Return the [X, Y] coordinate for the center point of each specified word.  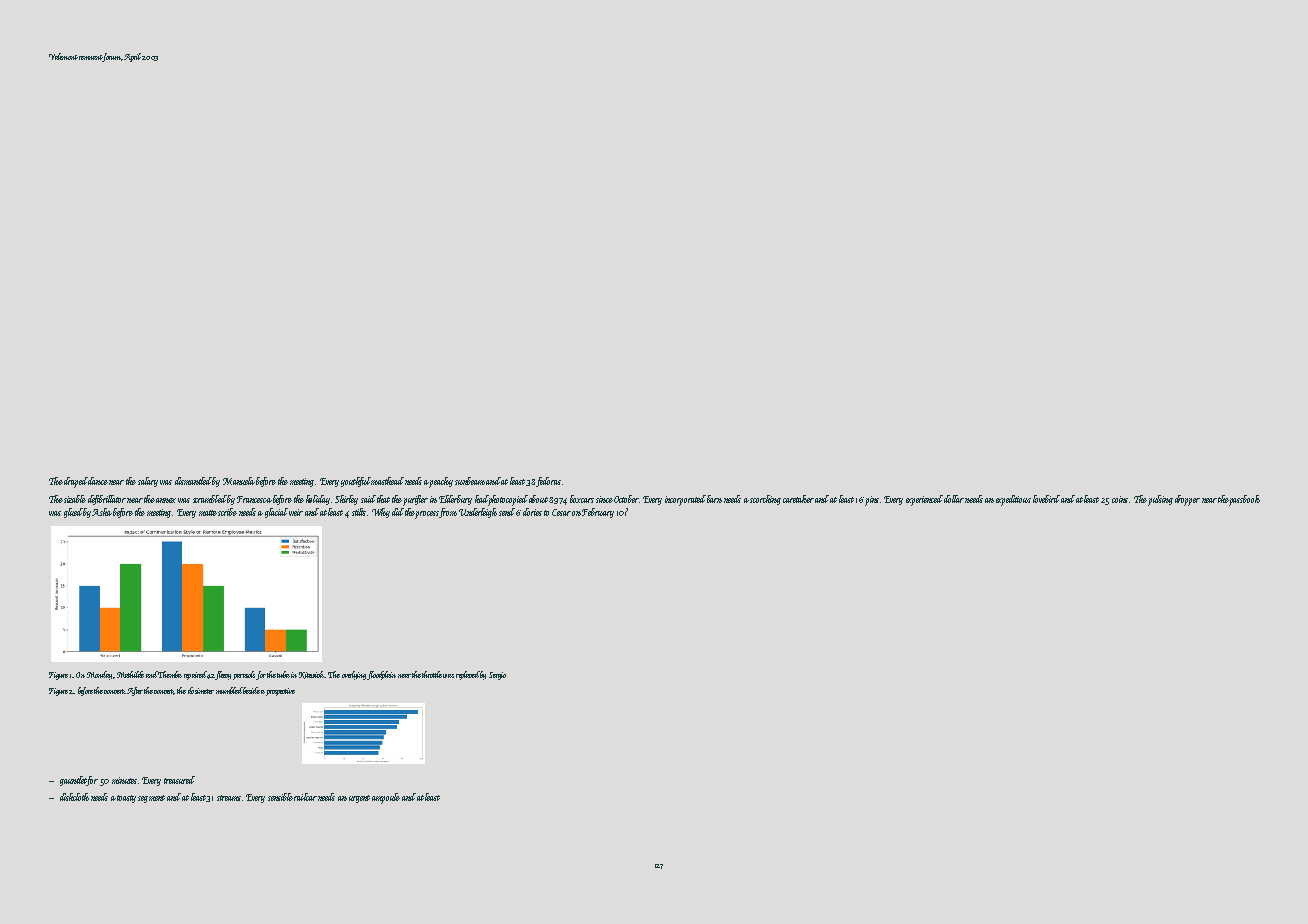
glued [73, 513]
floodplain [381, 675]
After [135, 691]
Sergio [497, 676]
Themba [170, 674]
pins [872, 501]
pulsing [1160, 500]
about [538, 499]
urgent [359, 799]
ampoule [386, 798]
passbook [1244, 500]
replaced [468, 675]
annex [166, 500]
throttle [432, 674]
